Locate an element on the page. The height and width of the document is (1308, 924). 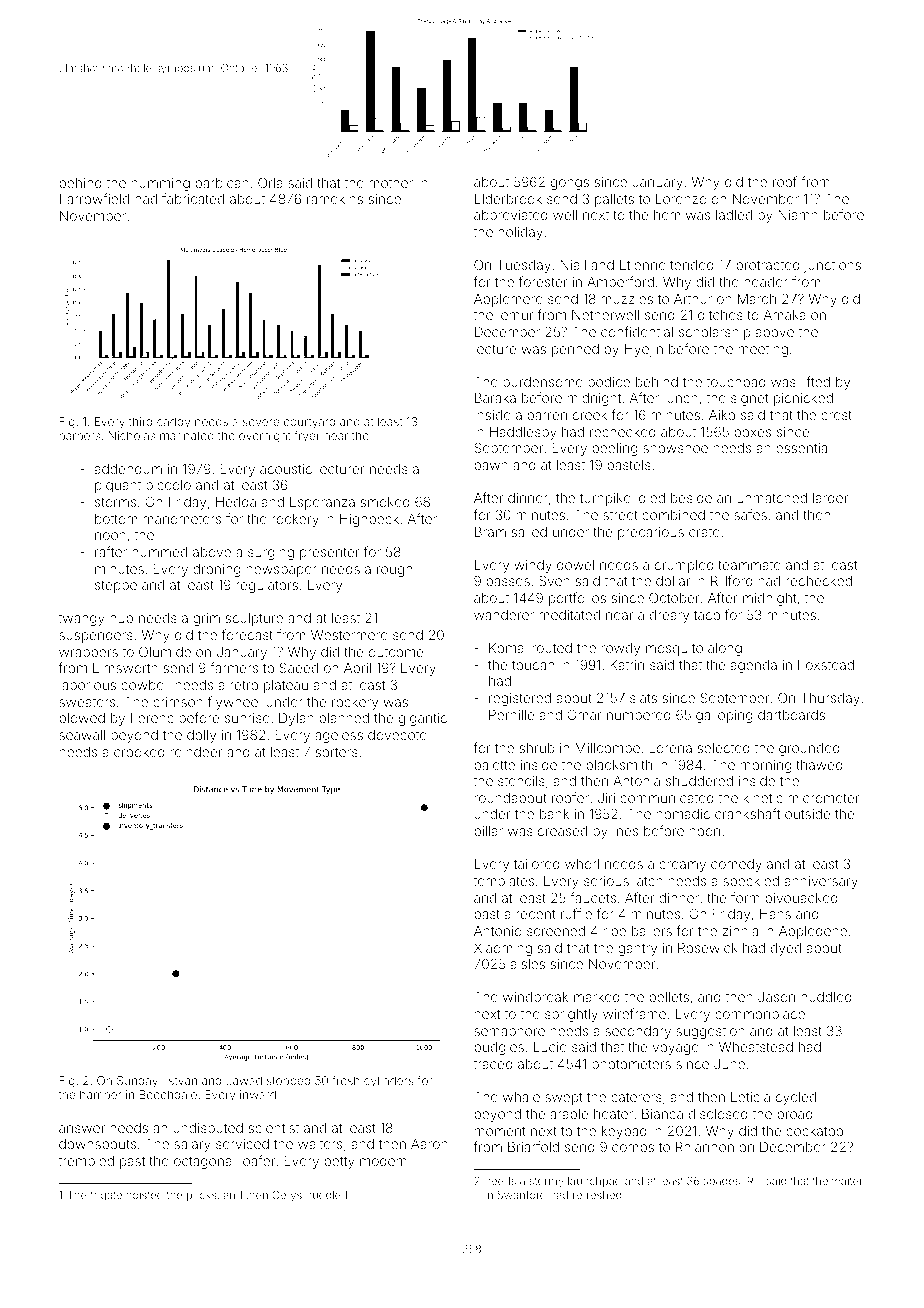
Foxstead is located at coordinates (826, 665).
